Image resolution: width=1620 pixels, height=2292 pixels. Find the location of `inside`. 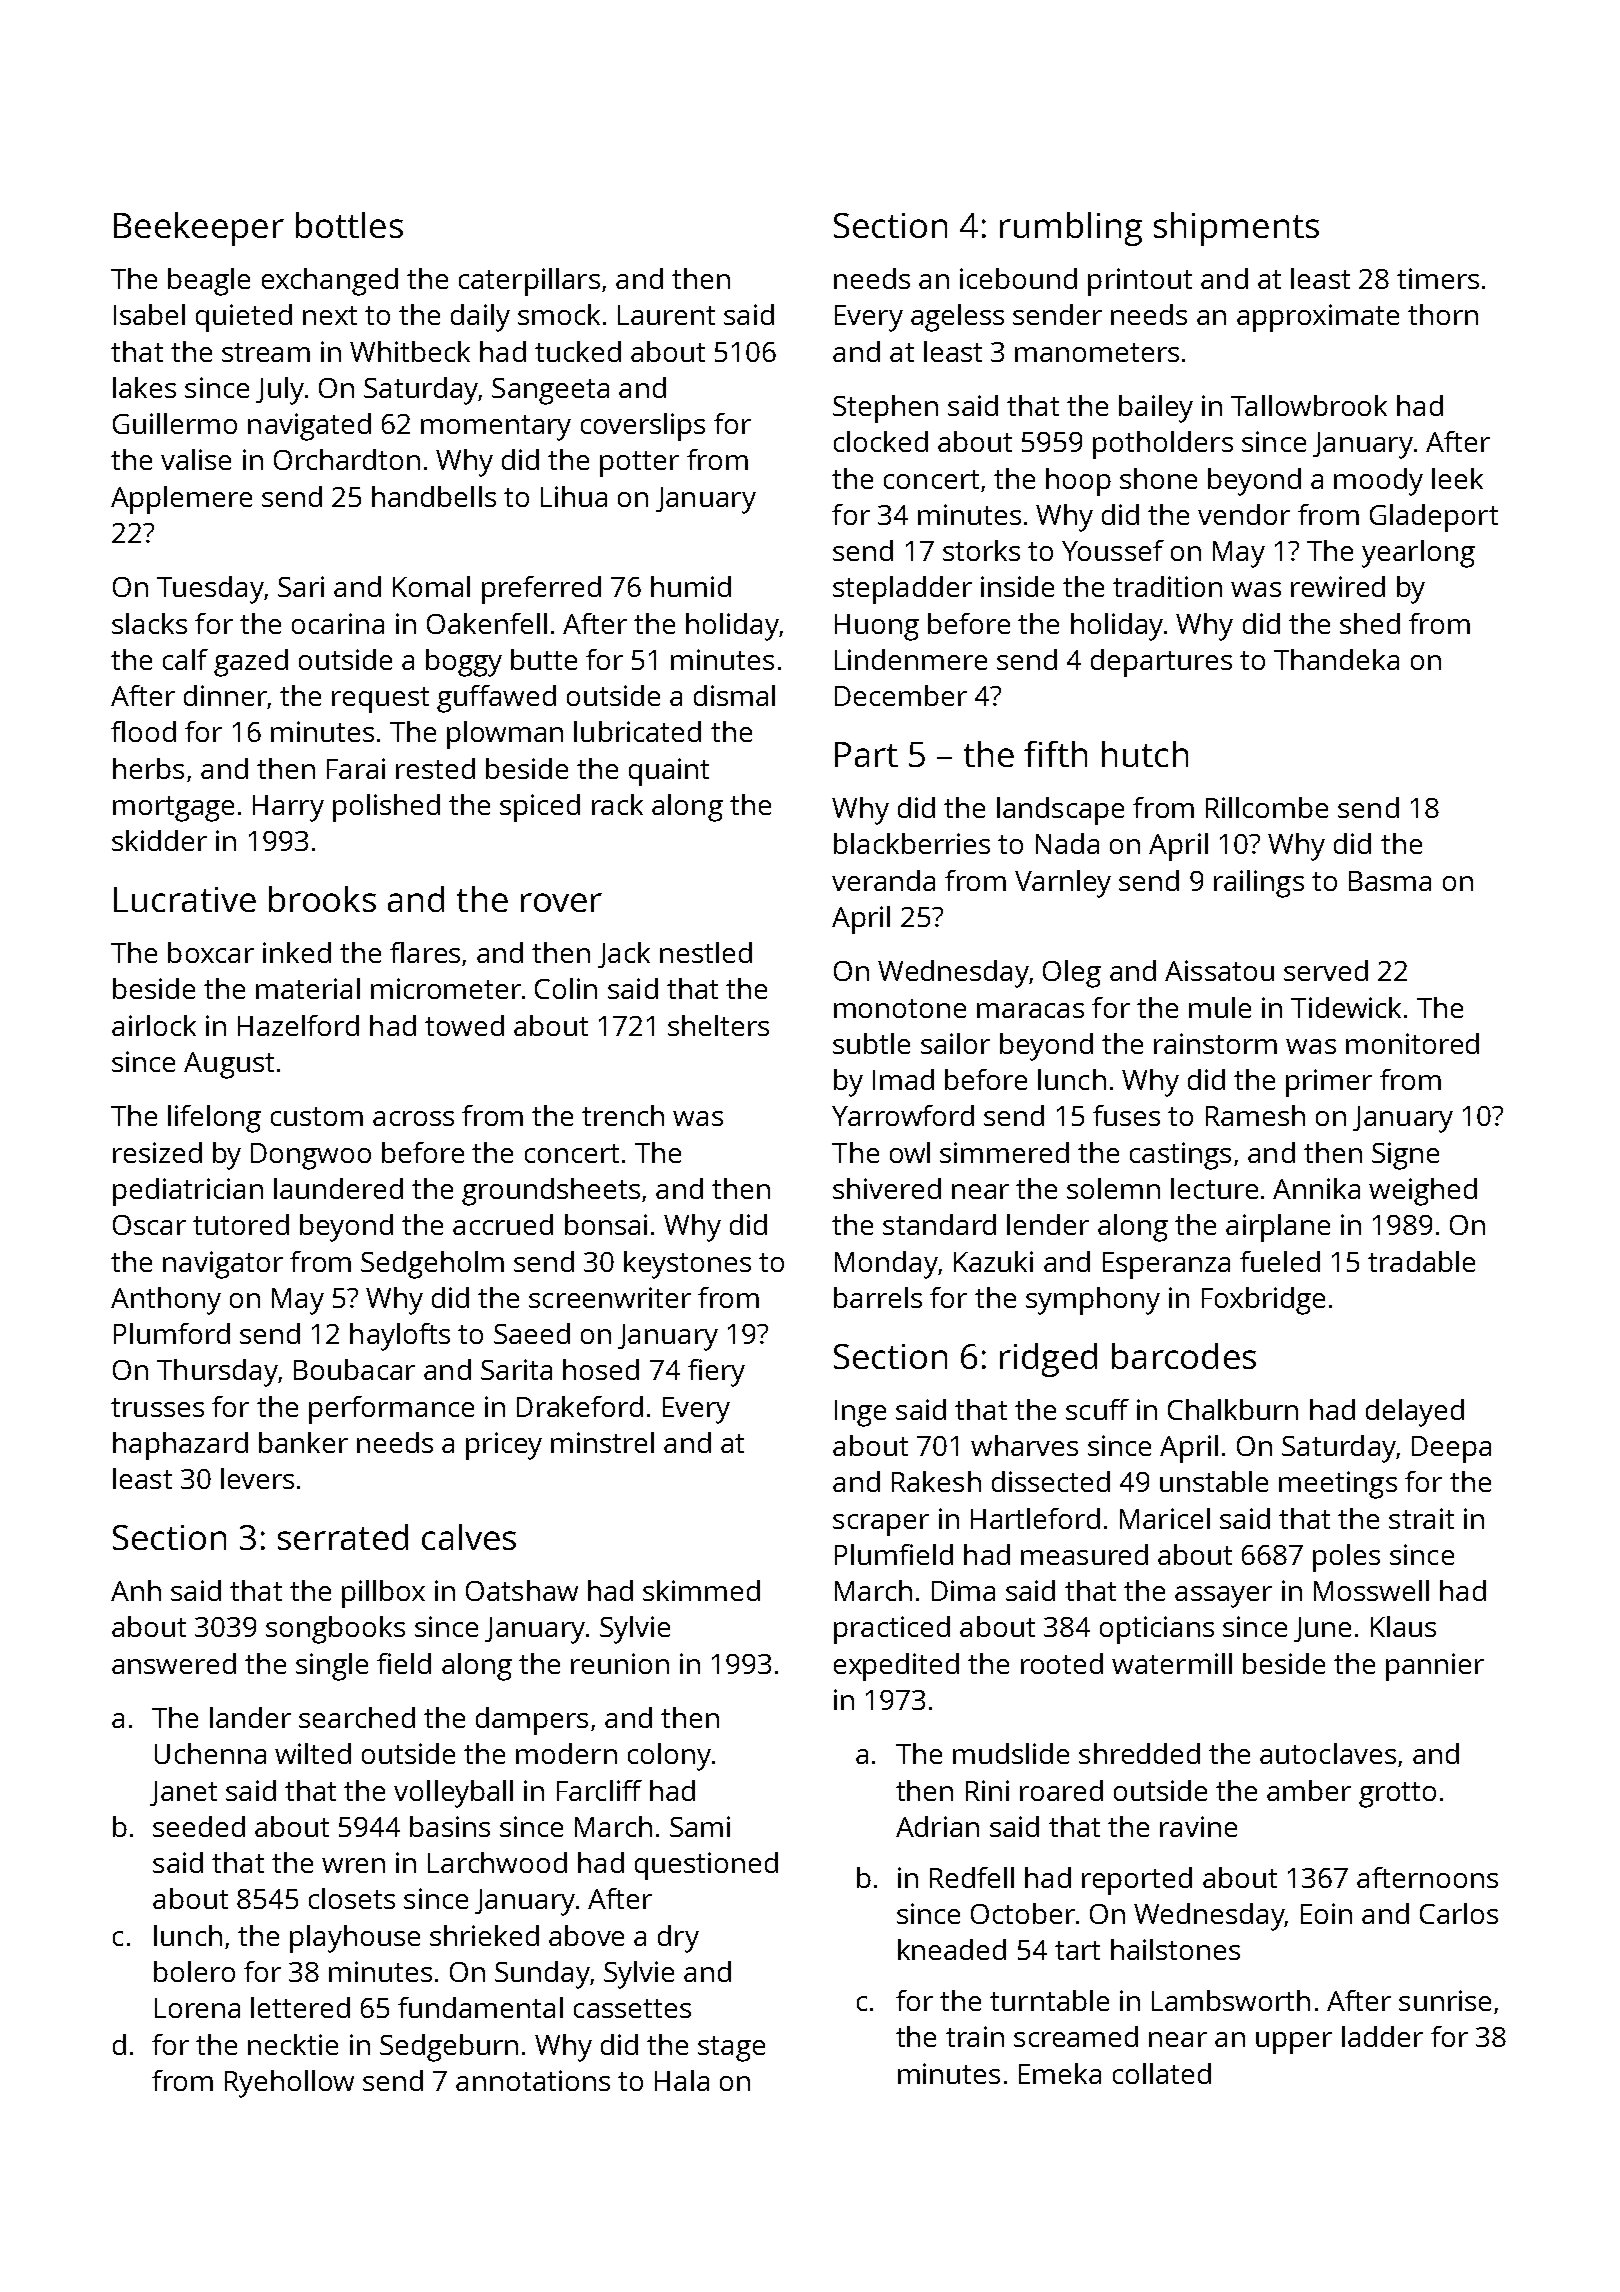

inside is located at coordinates (1017, 586).
